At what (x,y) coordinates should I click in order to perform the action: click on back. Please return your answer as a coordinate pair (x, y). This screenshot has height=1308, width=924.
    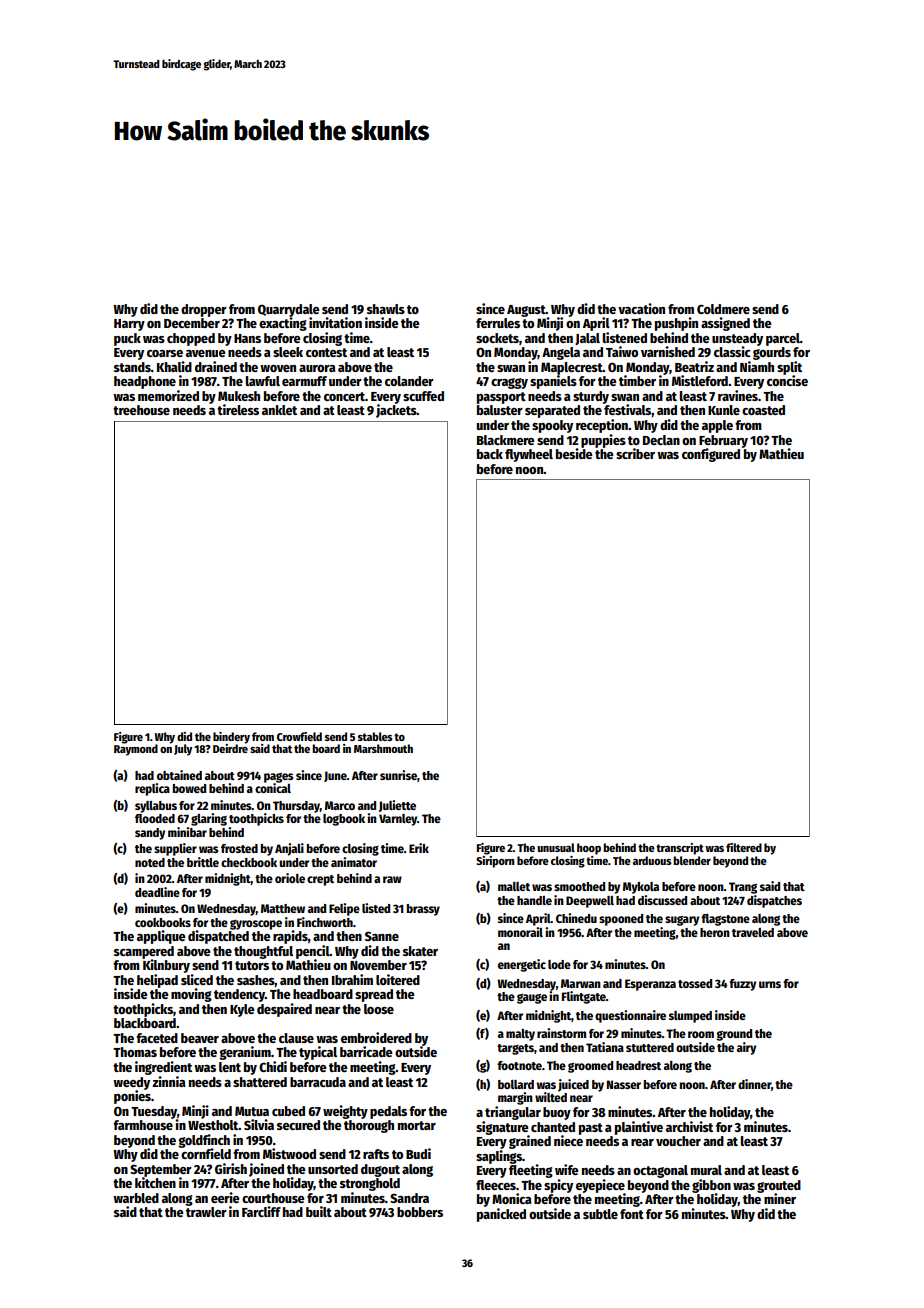
    Looking at the image, I should click on (490, 454).
